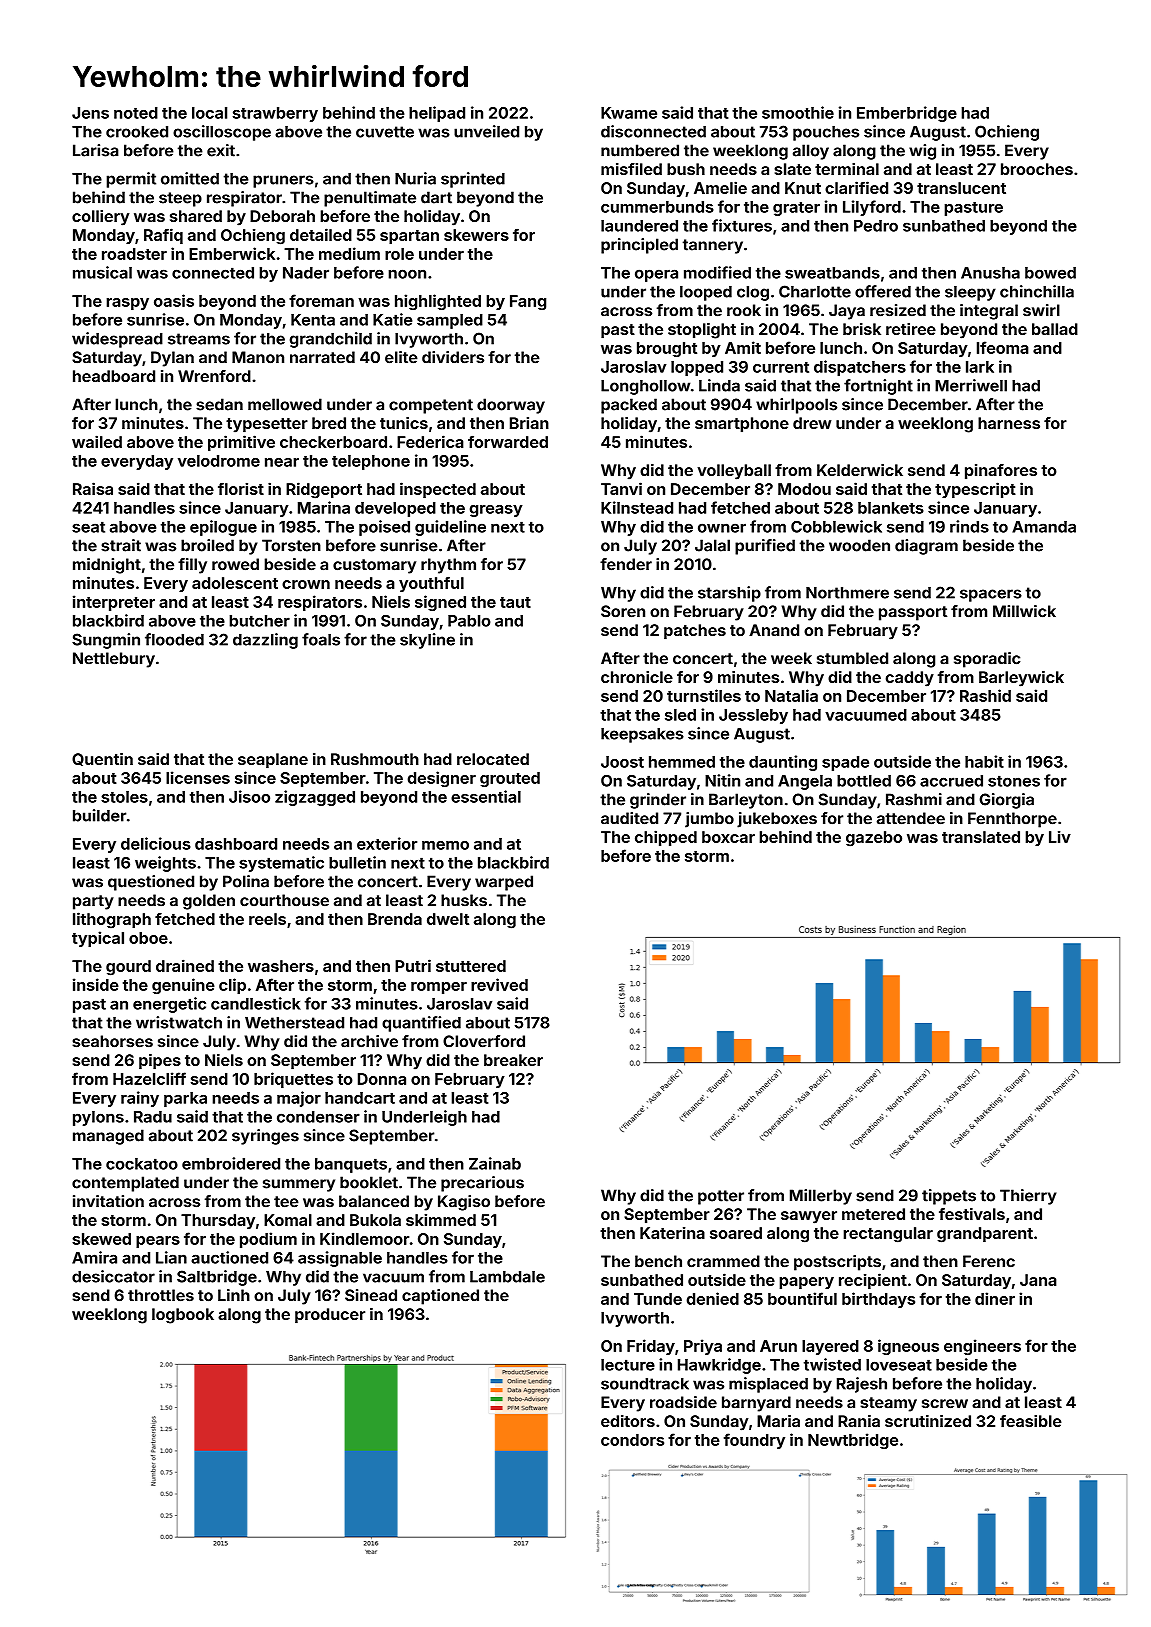 The height and width of the document is (1627, 1151). Describe the element at coordinates (853, 1441) in the document. I see `Newtbridge` at that location.
